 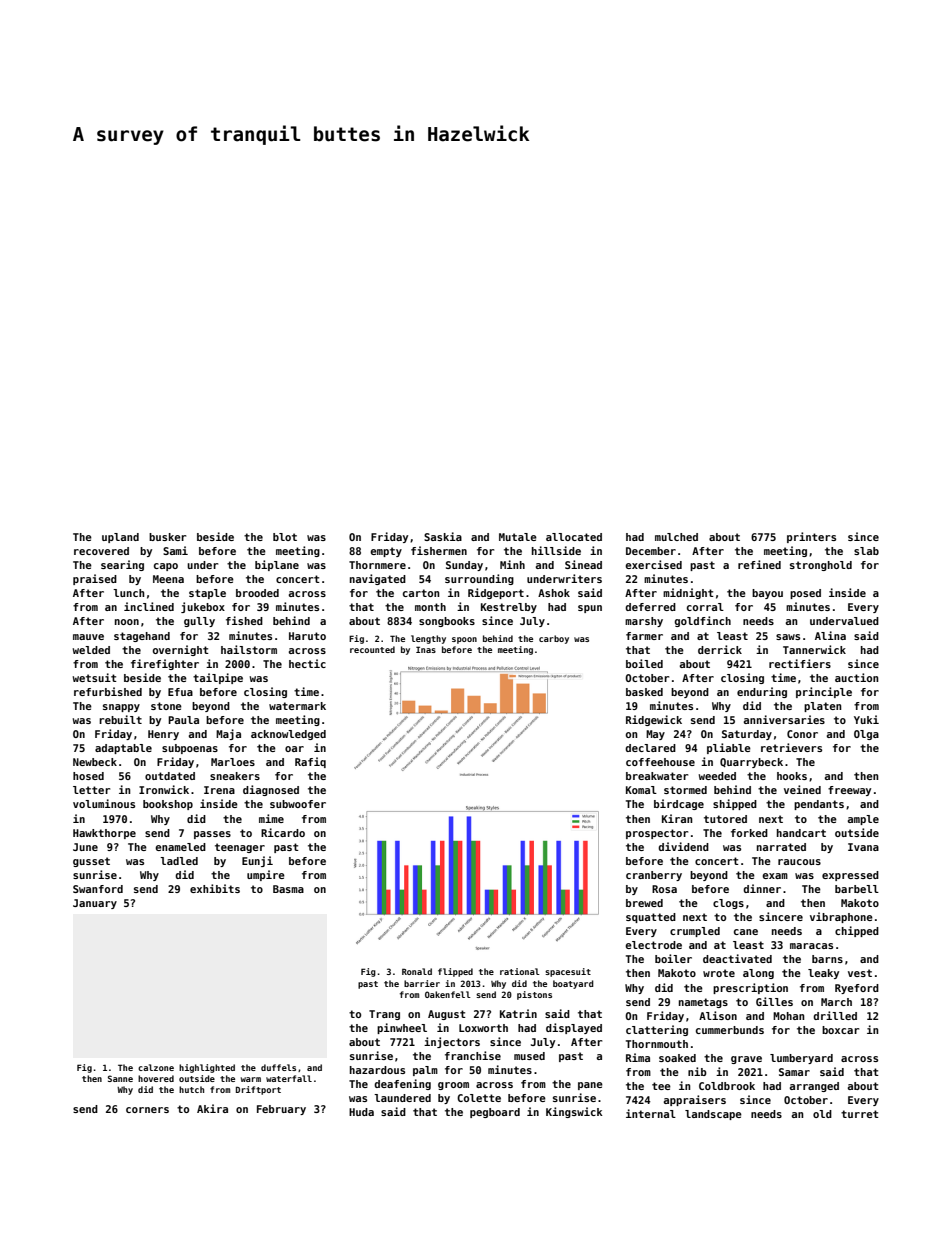 What do you see at coordinates (811, 537) in the screenshot?
I see `printers` at bounding box center [811, 537].
